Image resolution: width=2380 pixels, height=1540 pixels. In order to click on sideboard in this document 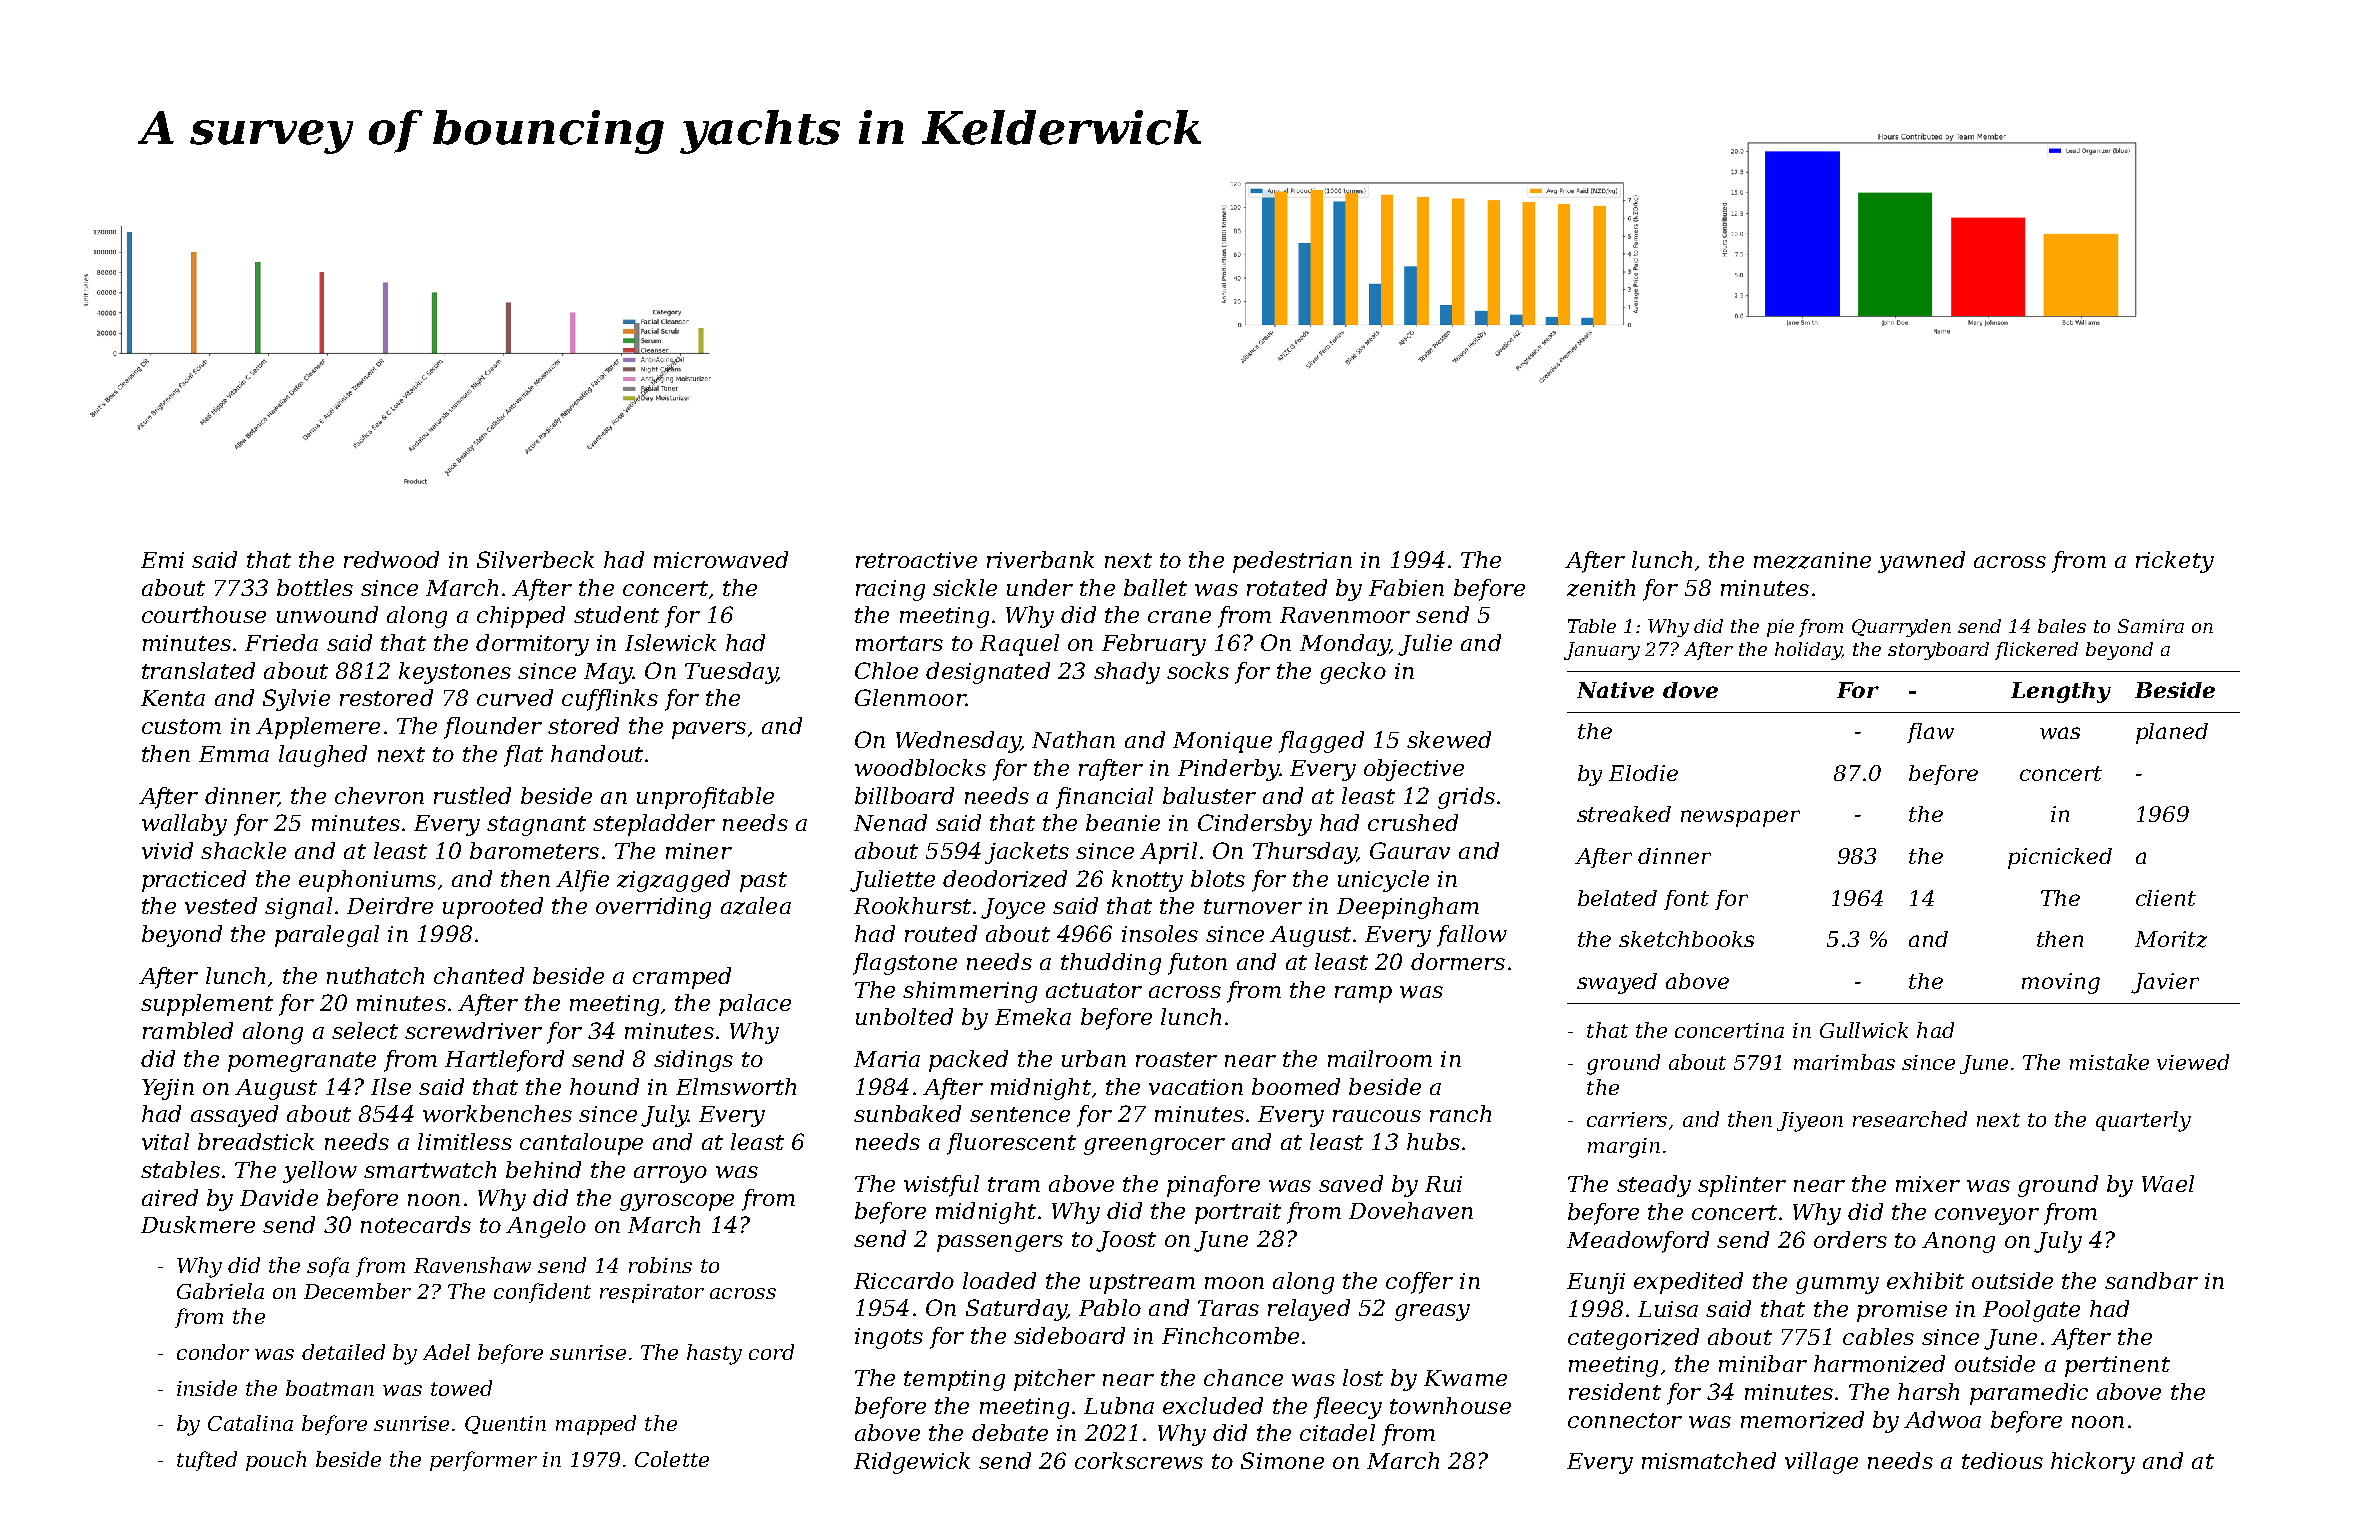, I will do `click(1069, 1335)`.
